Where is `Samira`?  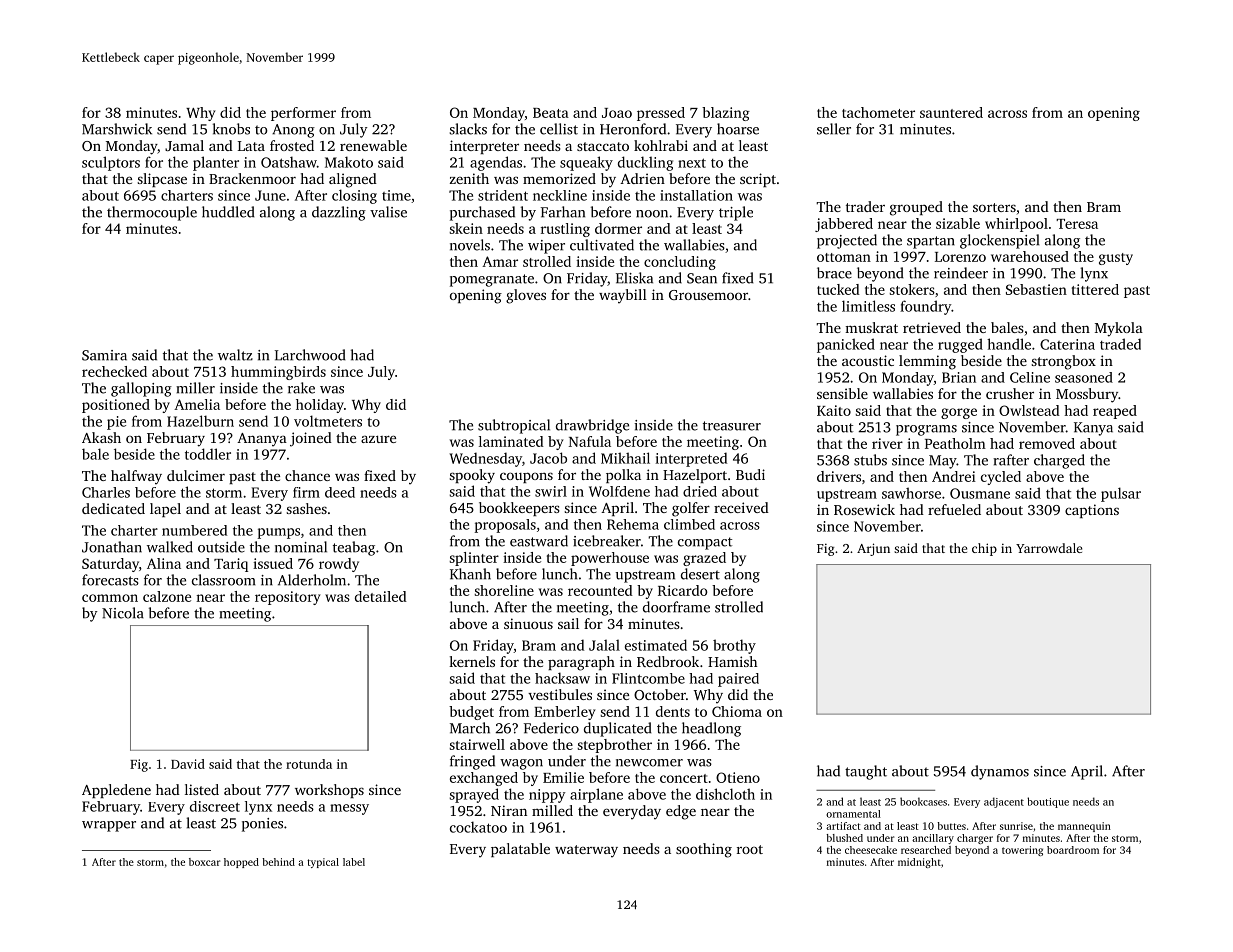 Samira is located at coordinates (104, 355).
